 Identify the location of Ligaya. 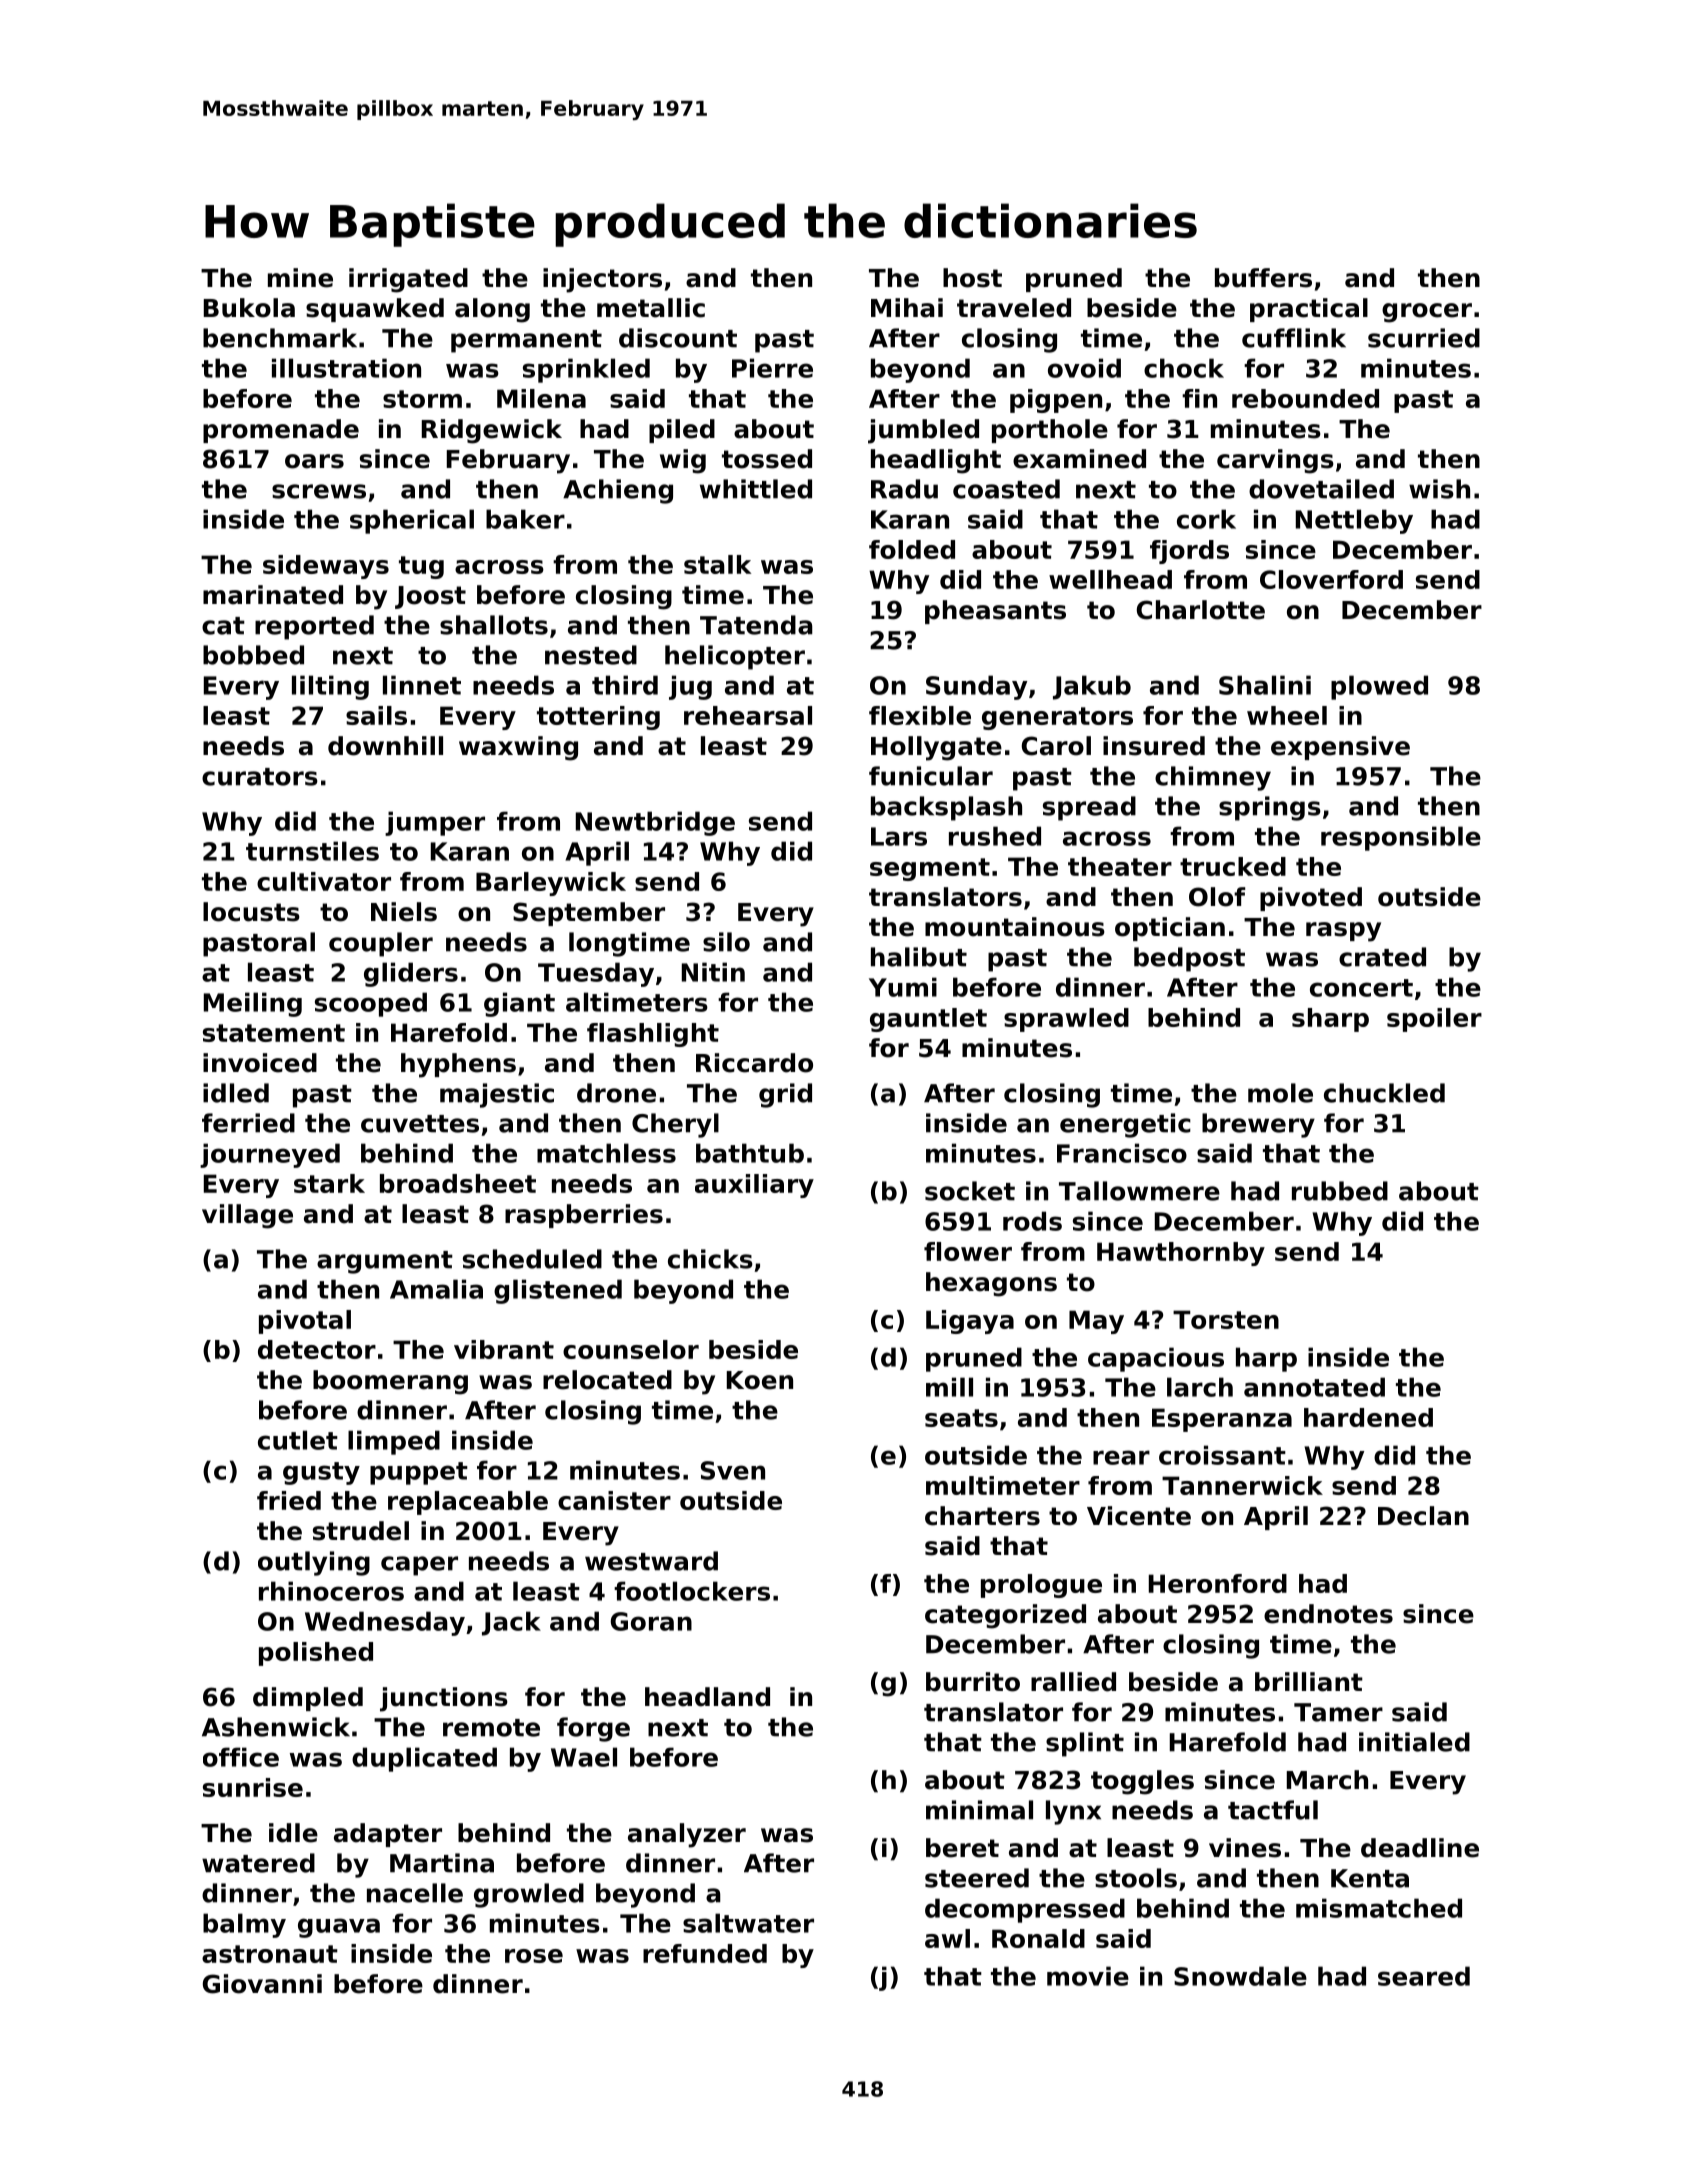
(970, 1322).
